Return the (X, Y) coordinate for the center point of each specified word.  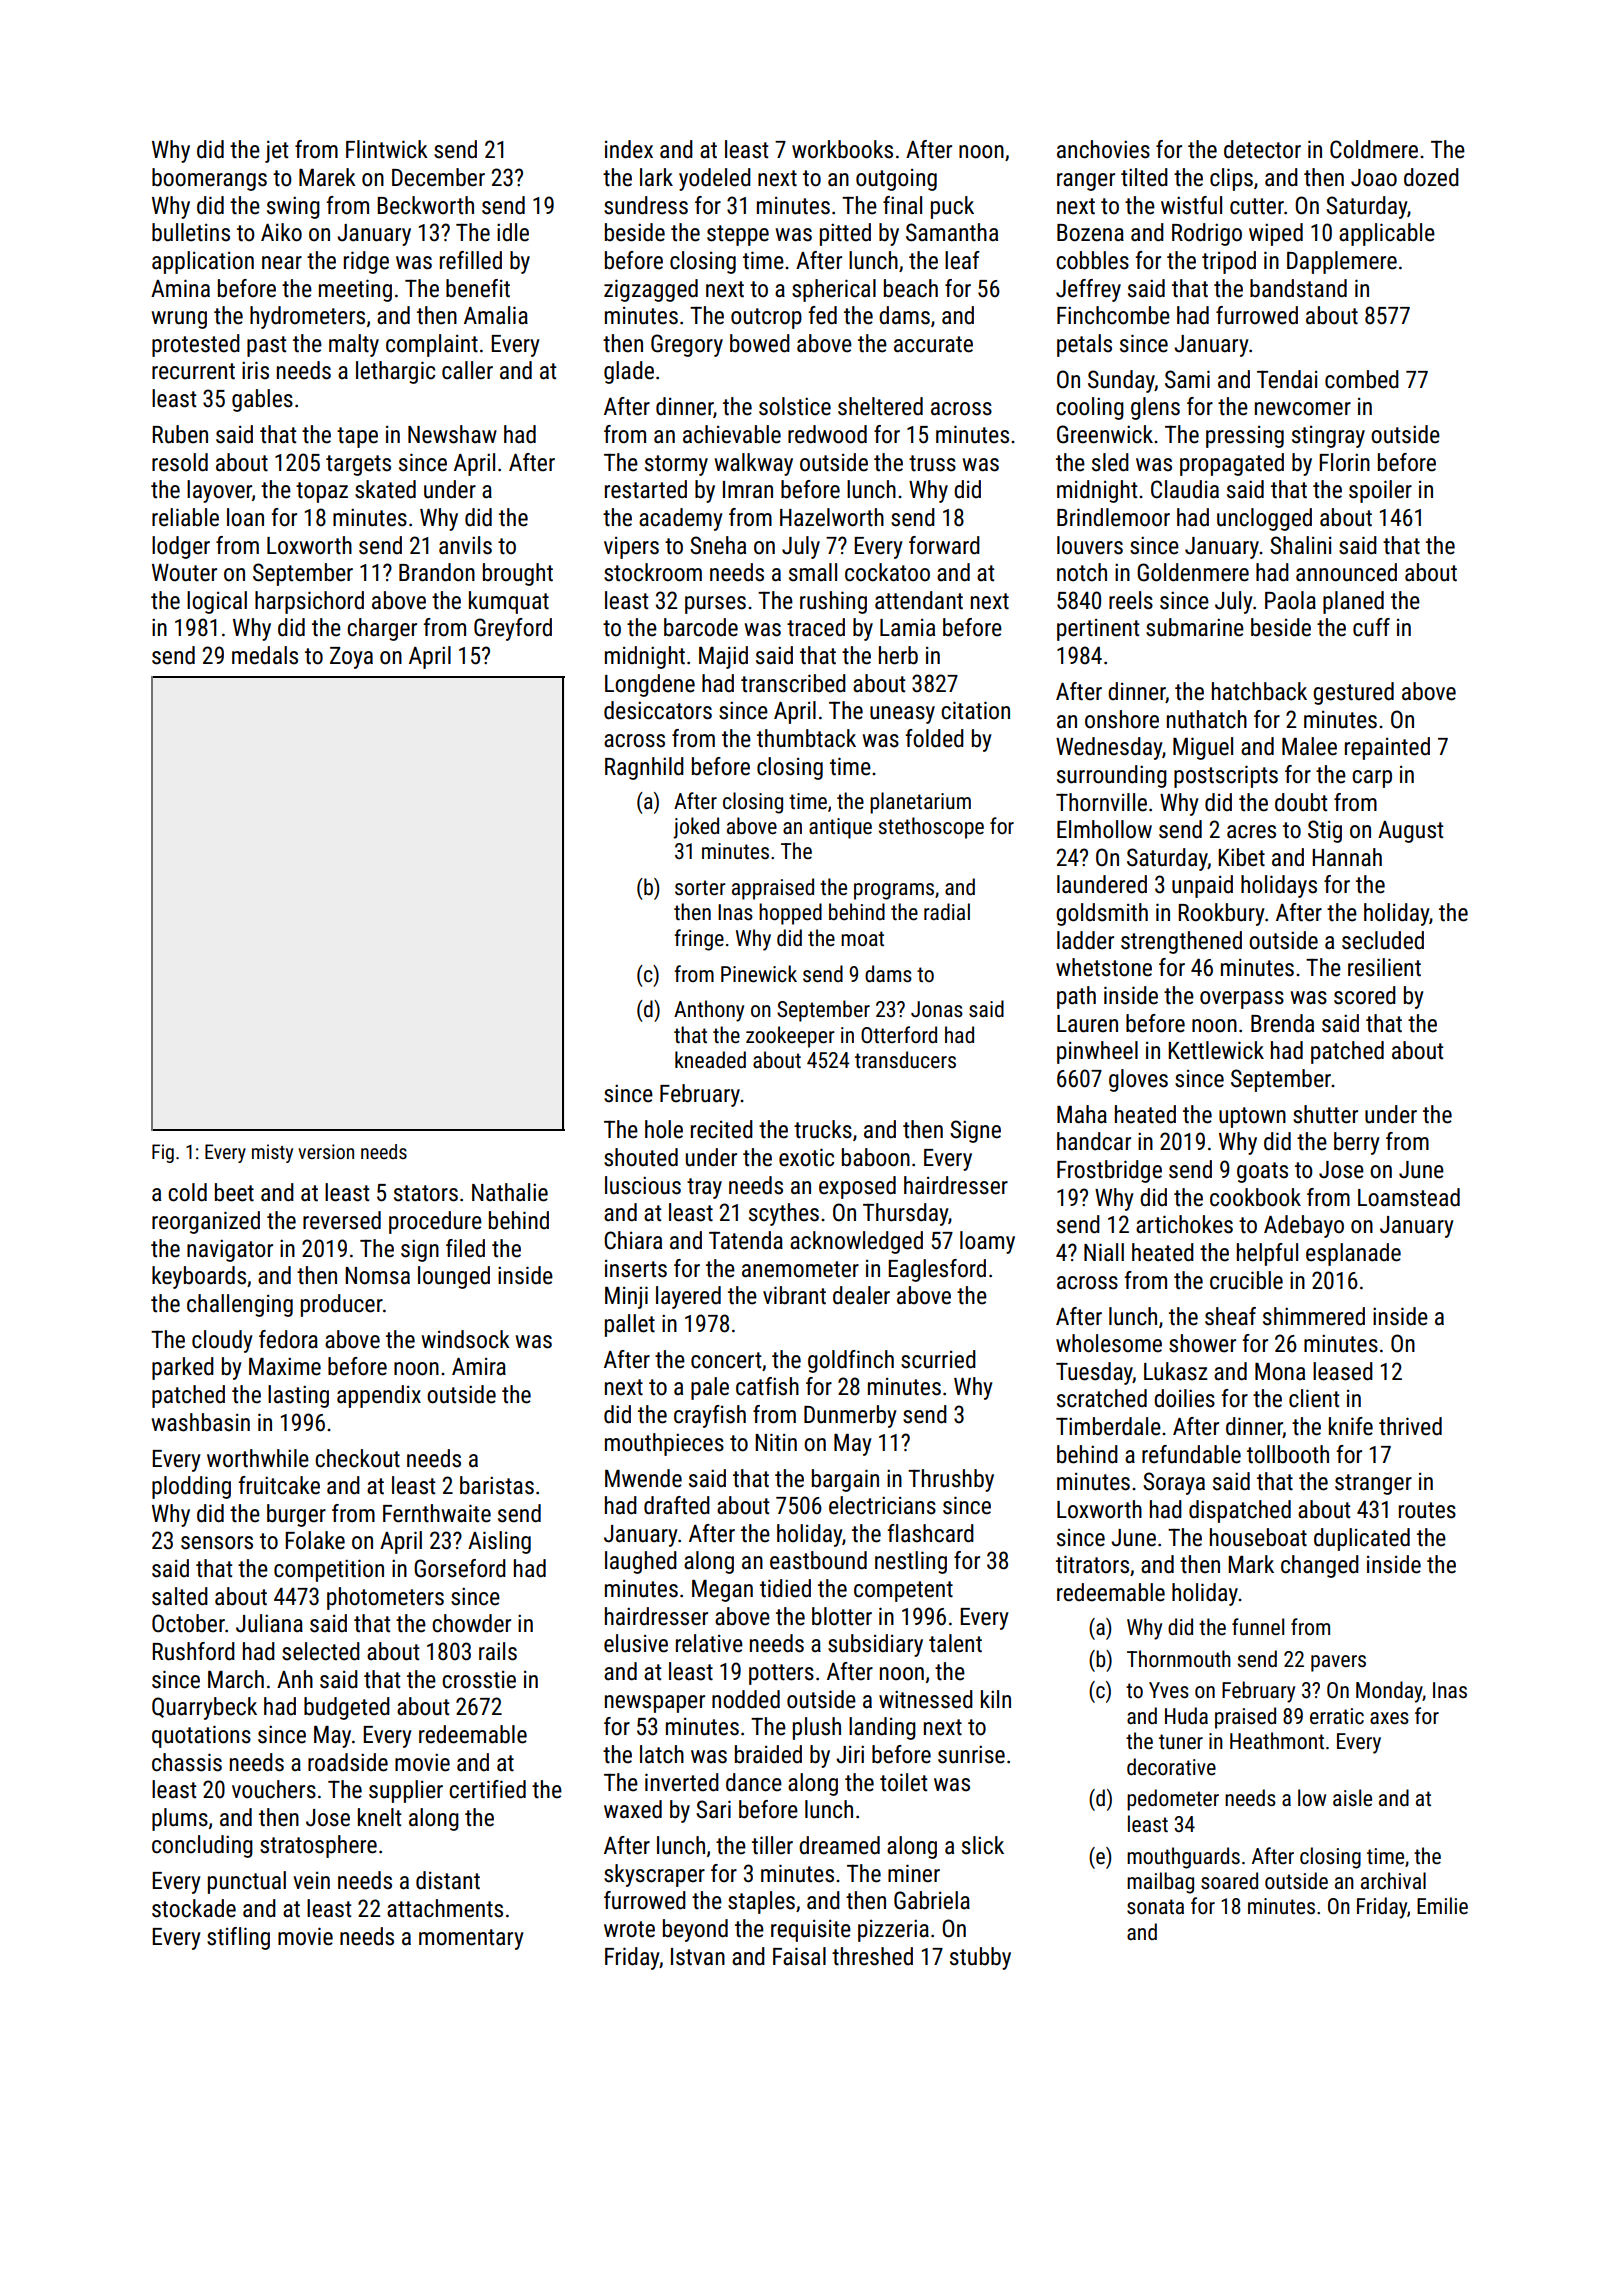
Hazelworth (832, 517)
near (282, 263)
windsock (465, 1339)
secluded (1383, 940)
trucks (823, 1129)
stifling (238, 1938)
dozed (1431, 177)
